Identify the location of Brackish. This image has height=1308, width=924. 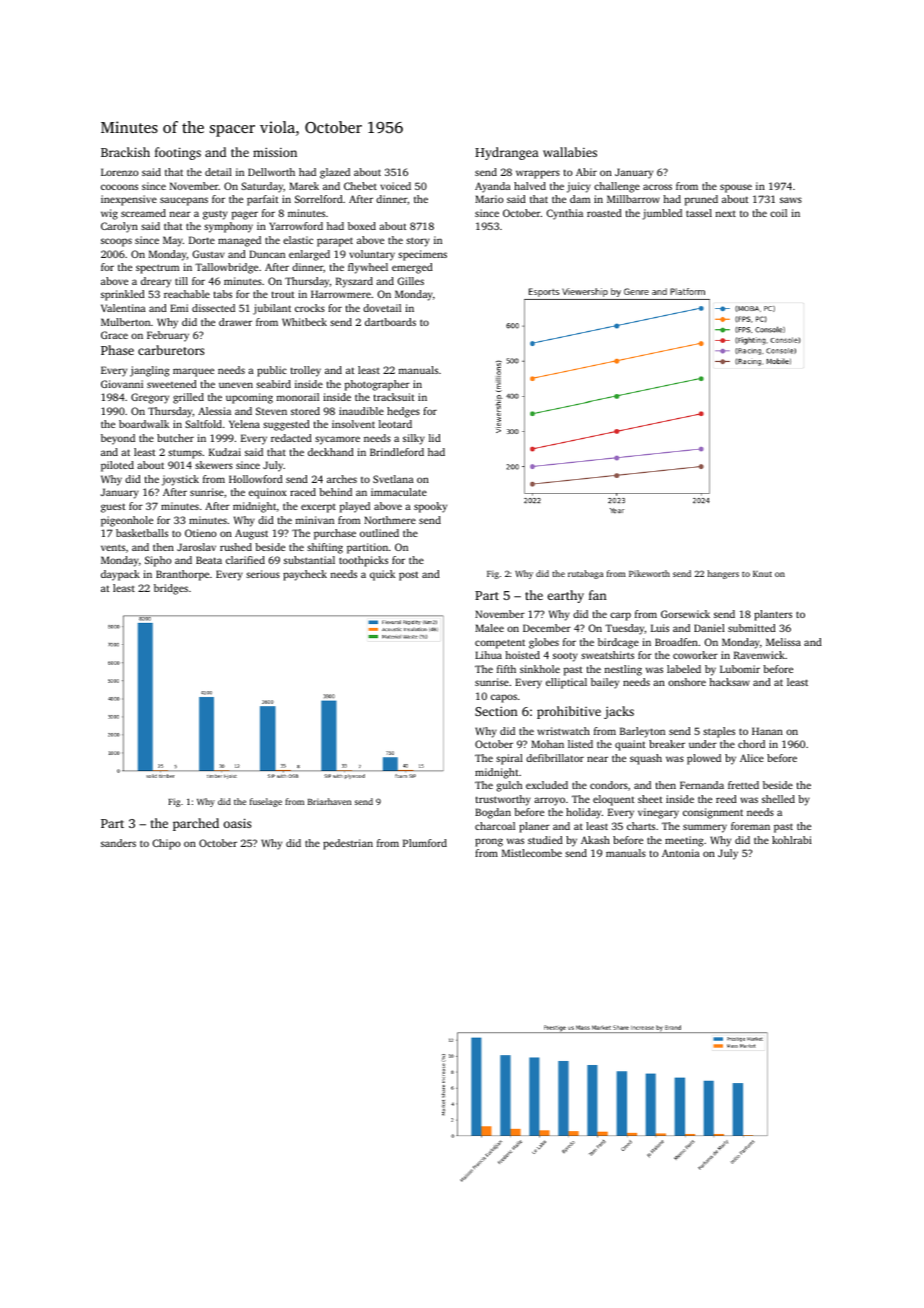
(125, 152).
